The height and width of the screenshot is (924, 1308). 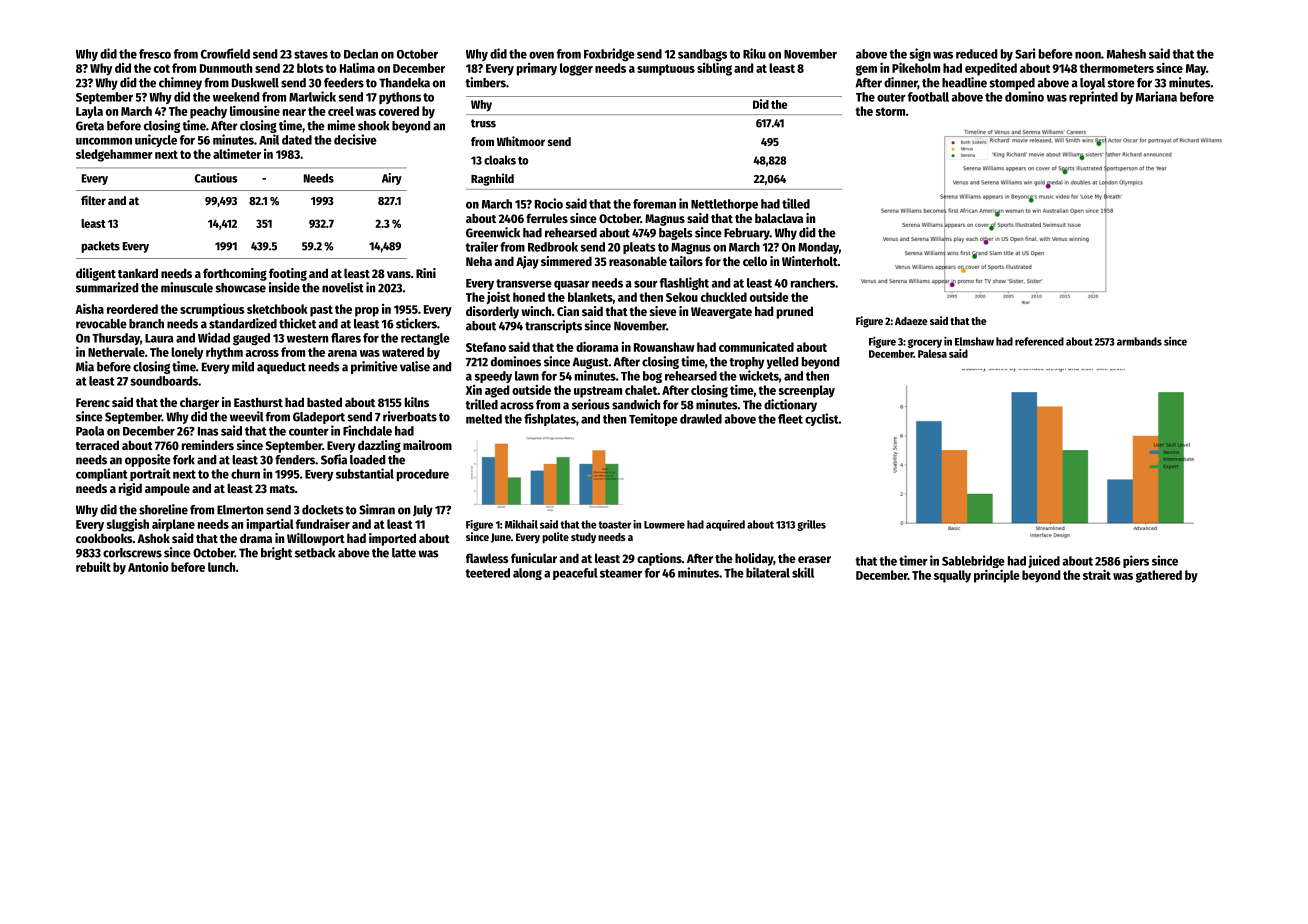 What do you see at coordinates (89, 112) in the screenshot?
I see `Layla` at bounding box center [89, 112].
